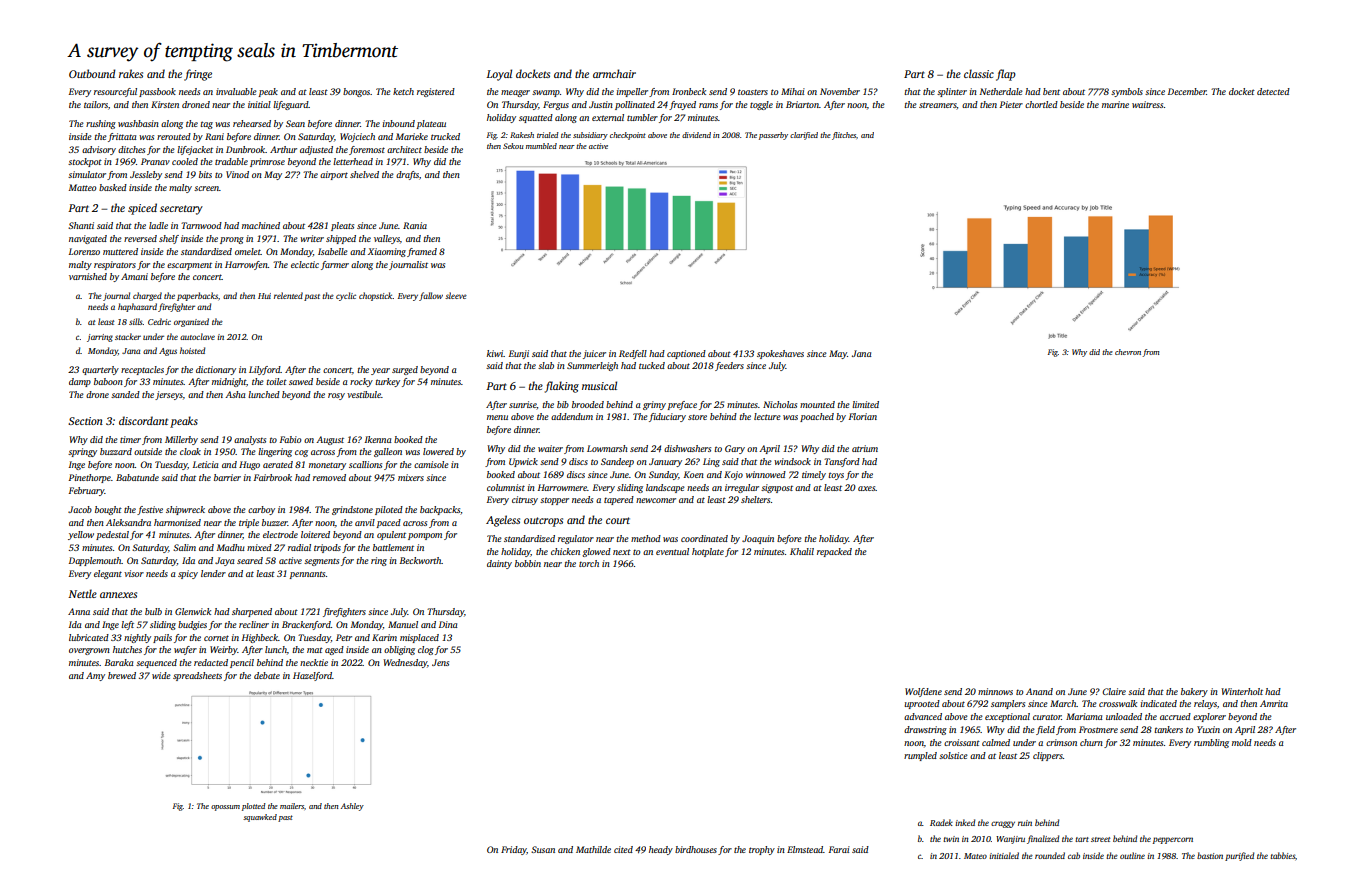  What do you see at coordinates (1128, 352) in the screenshot?
I see `chevron` at bounding box center [1128, 352].
